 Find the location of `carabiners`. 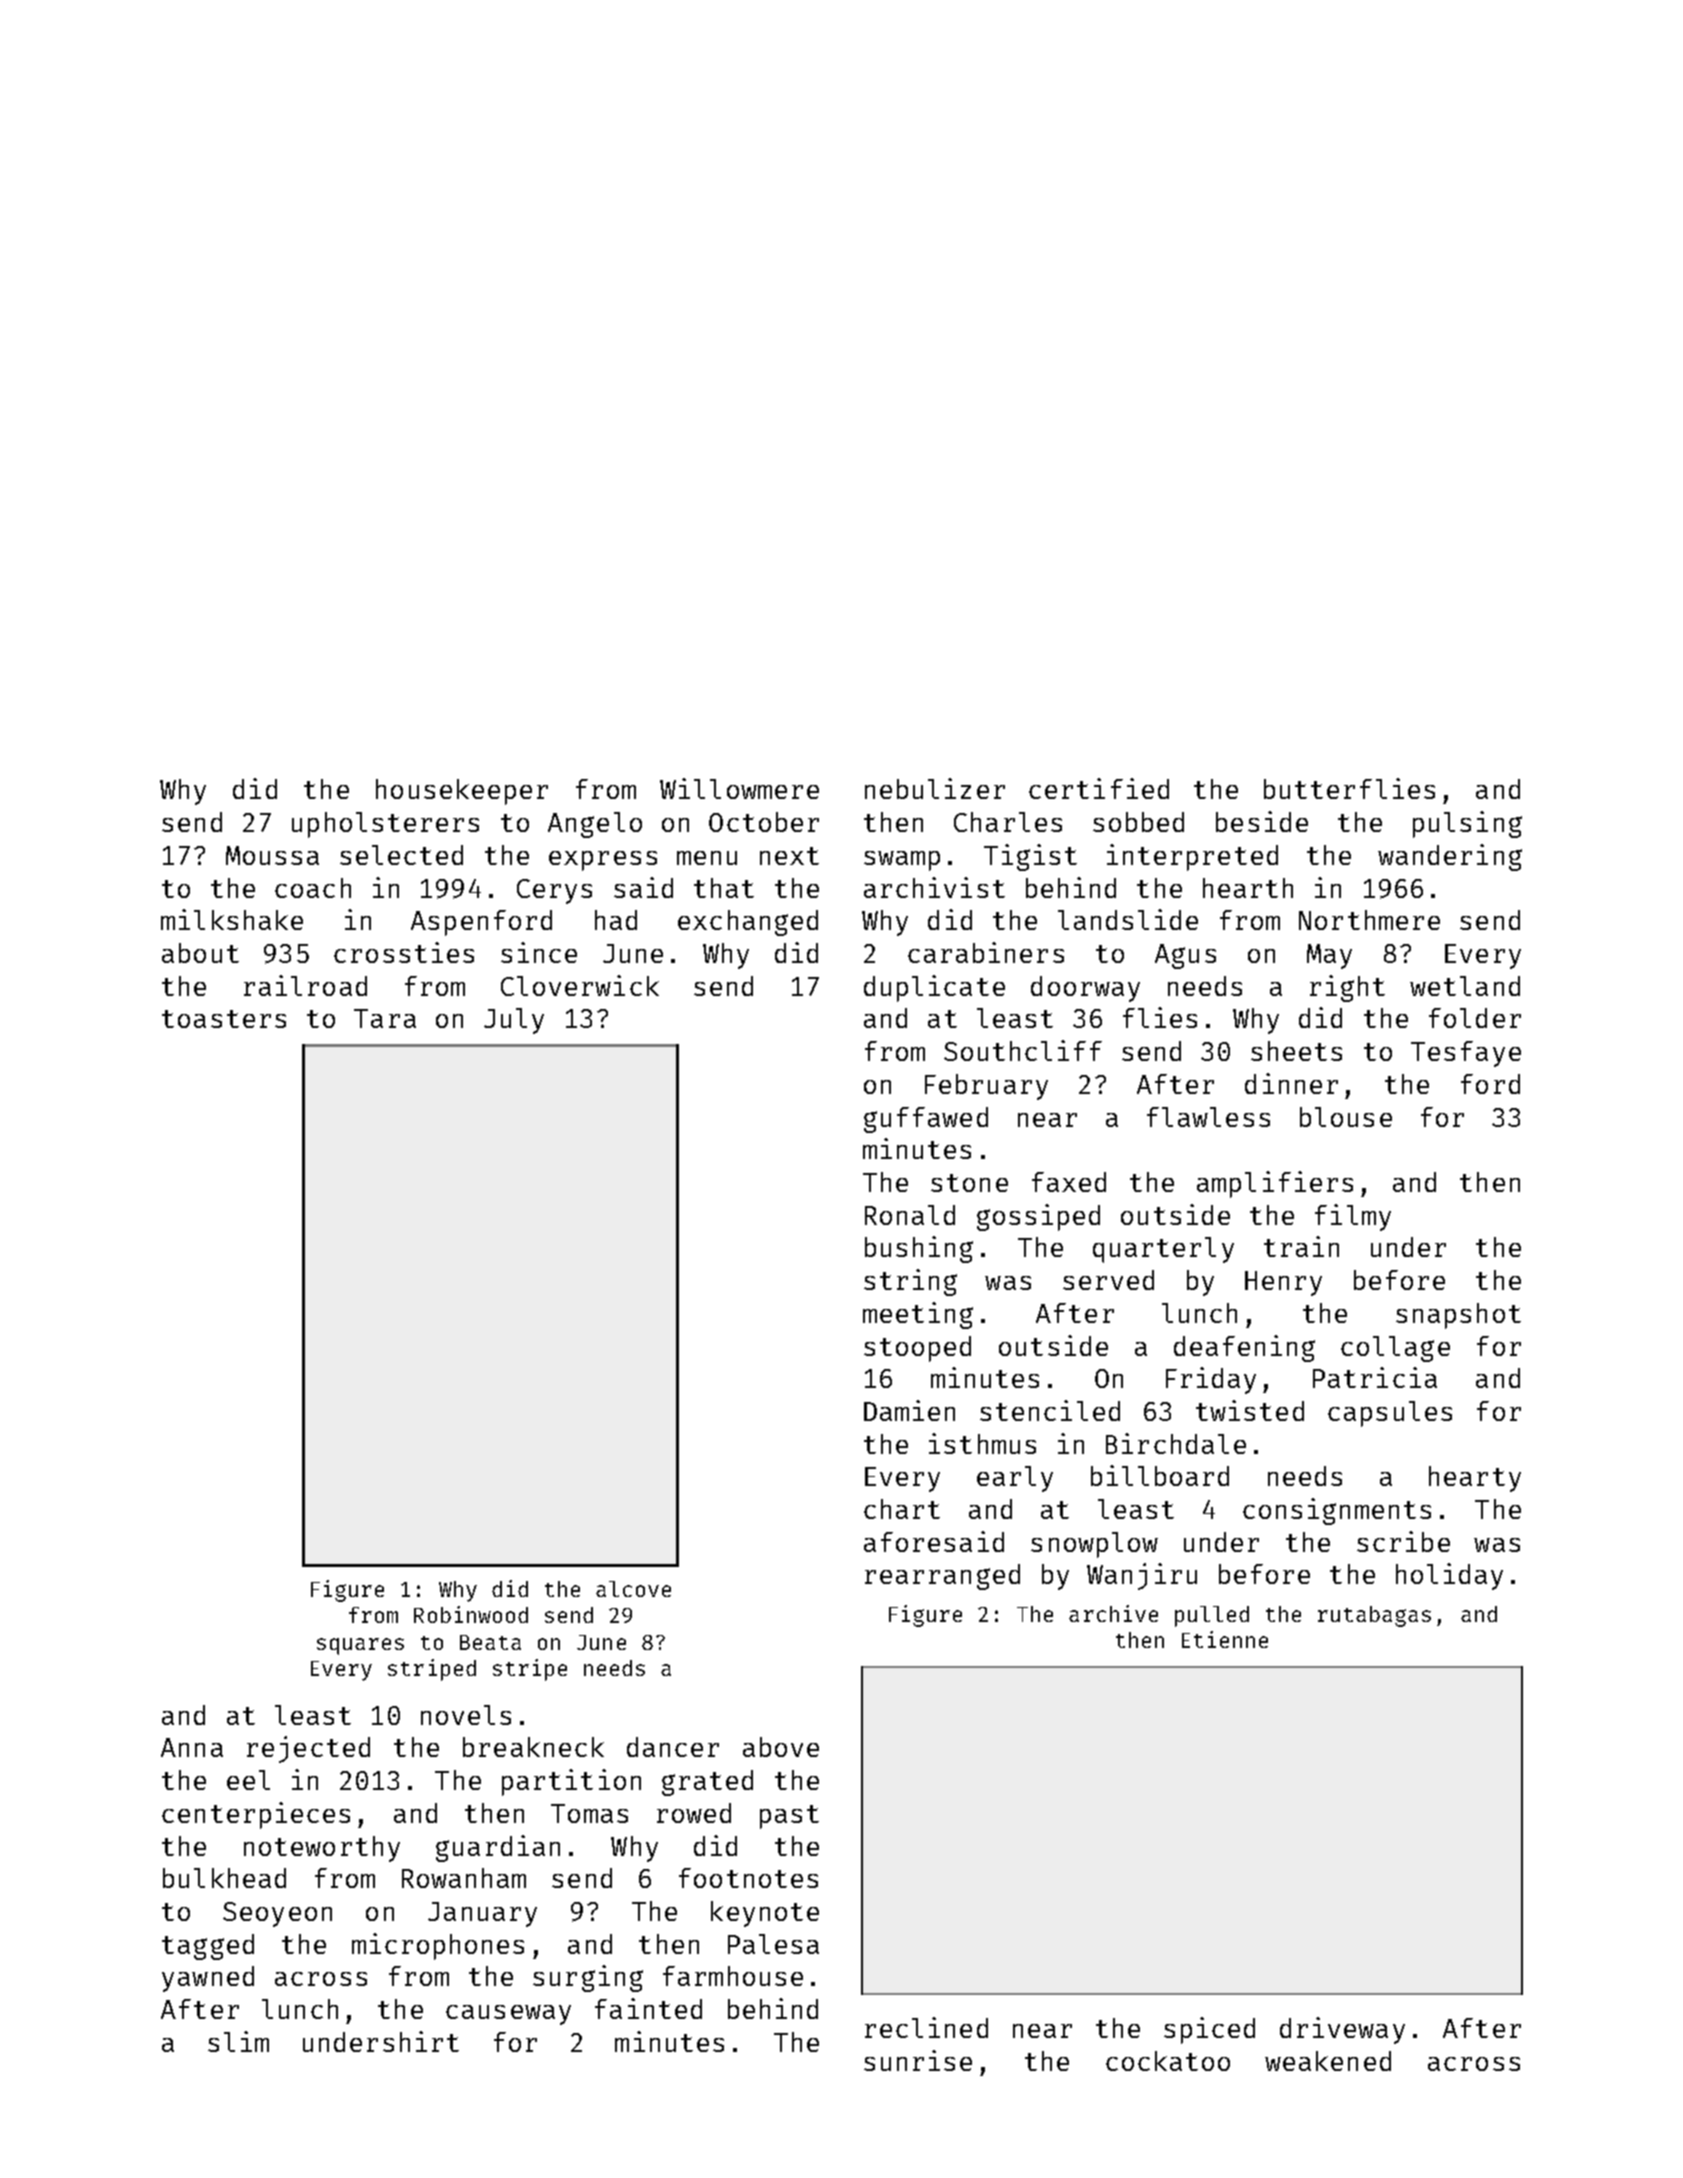

carabiners is located at coordinates (986, 952).
